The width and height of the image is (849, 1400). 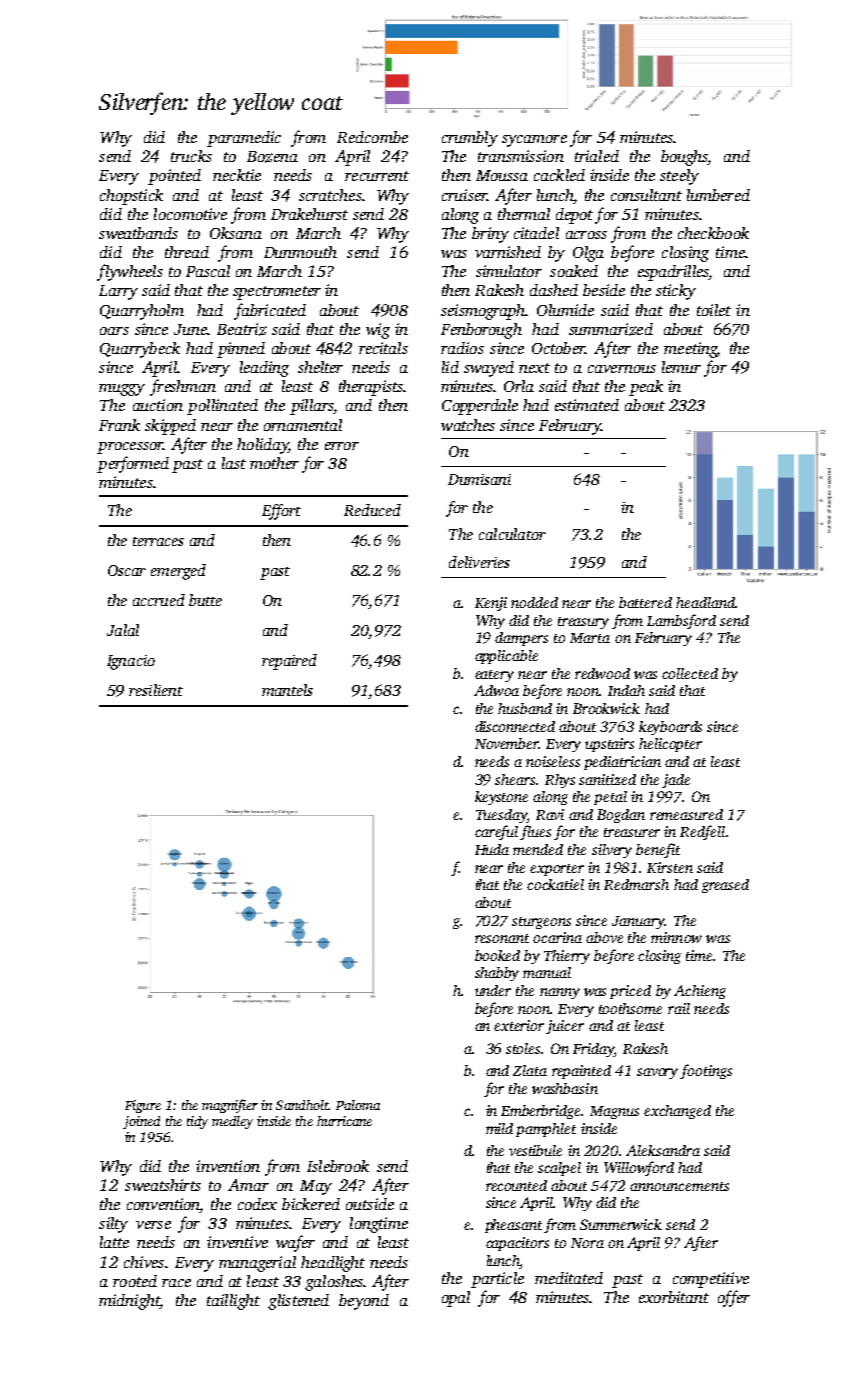 What do you see at coordinates (456, 1299) in the image?
I see `opal` at bounding box center [456, 1299].
